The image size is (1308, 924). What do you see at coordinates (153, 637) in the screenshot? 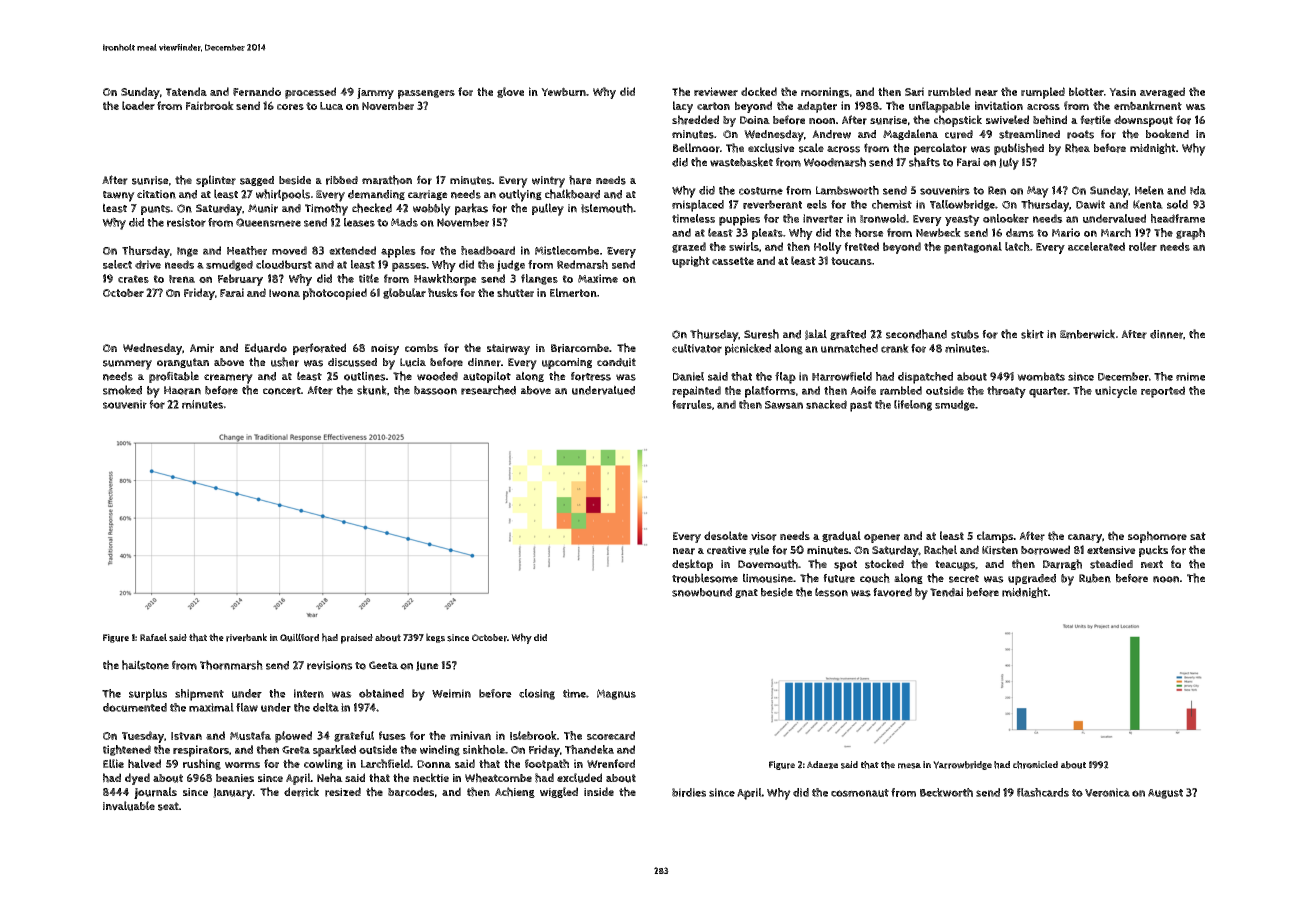
I see `Rafael` at bounding box center [153, 637].
